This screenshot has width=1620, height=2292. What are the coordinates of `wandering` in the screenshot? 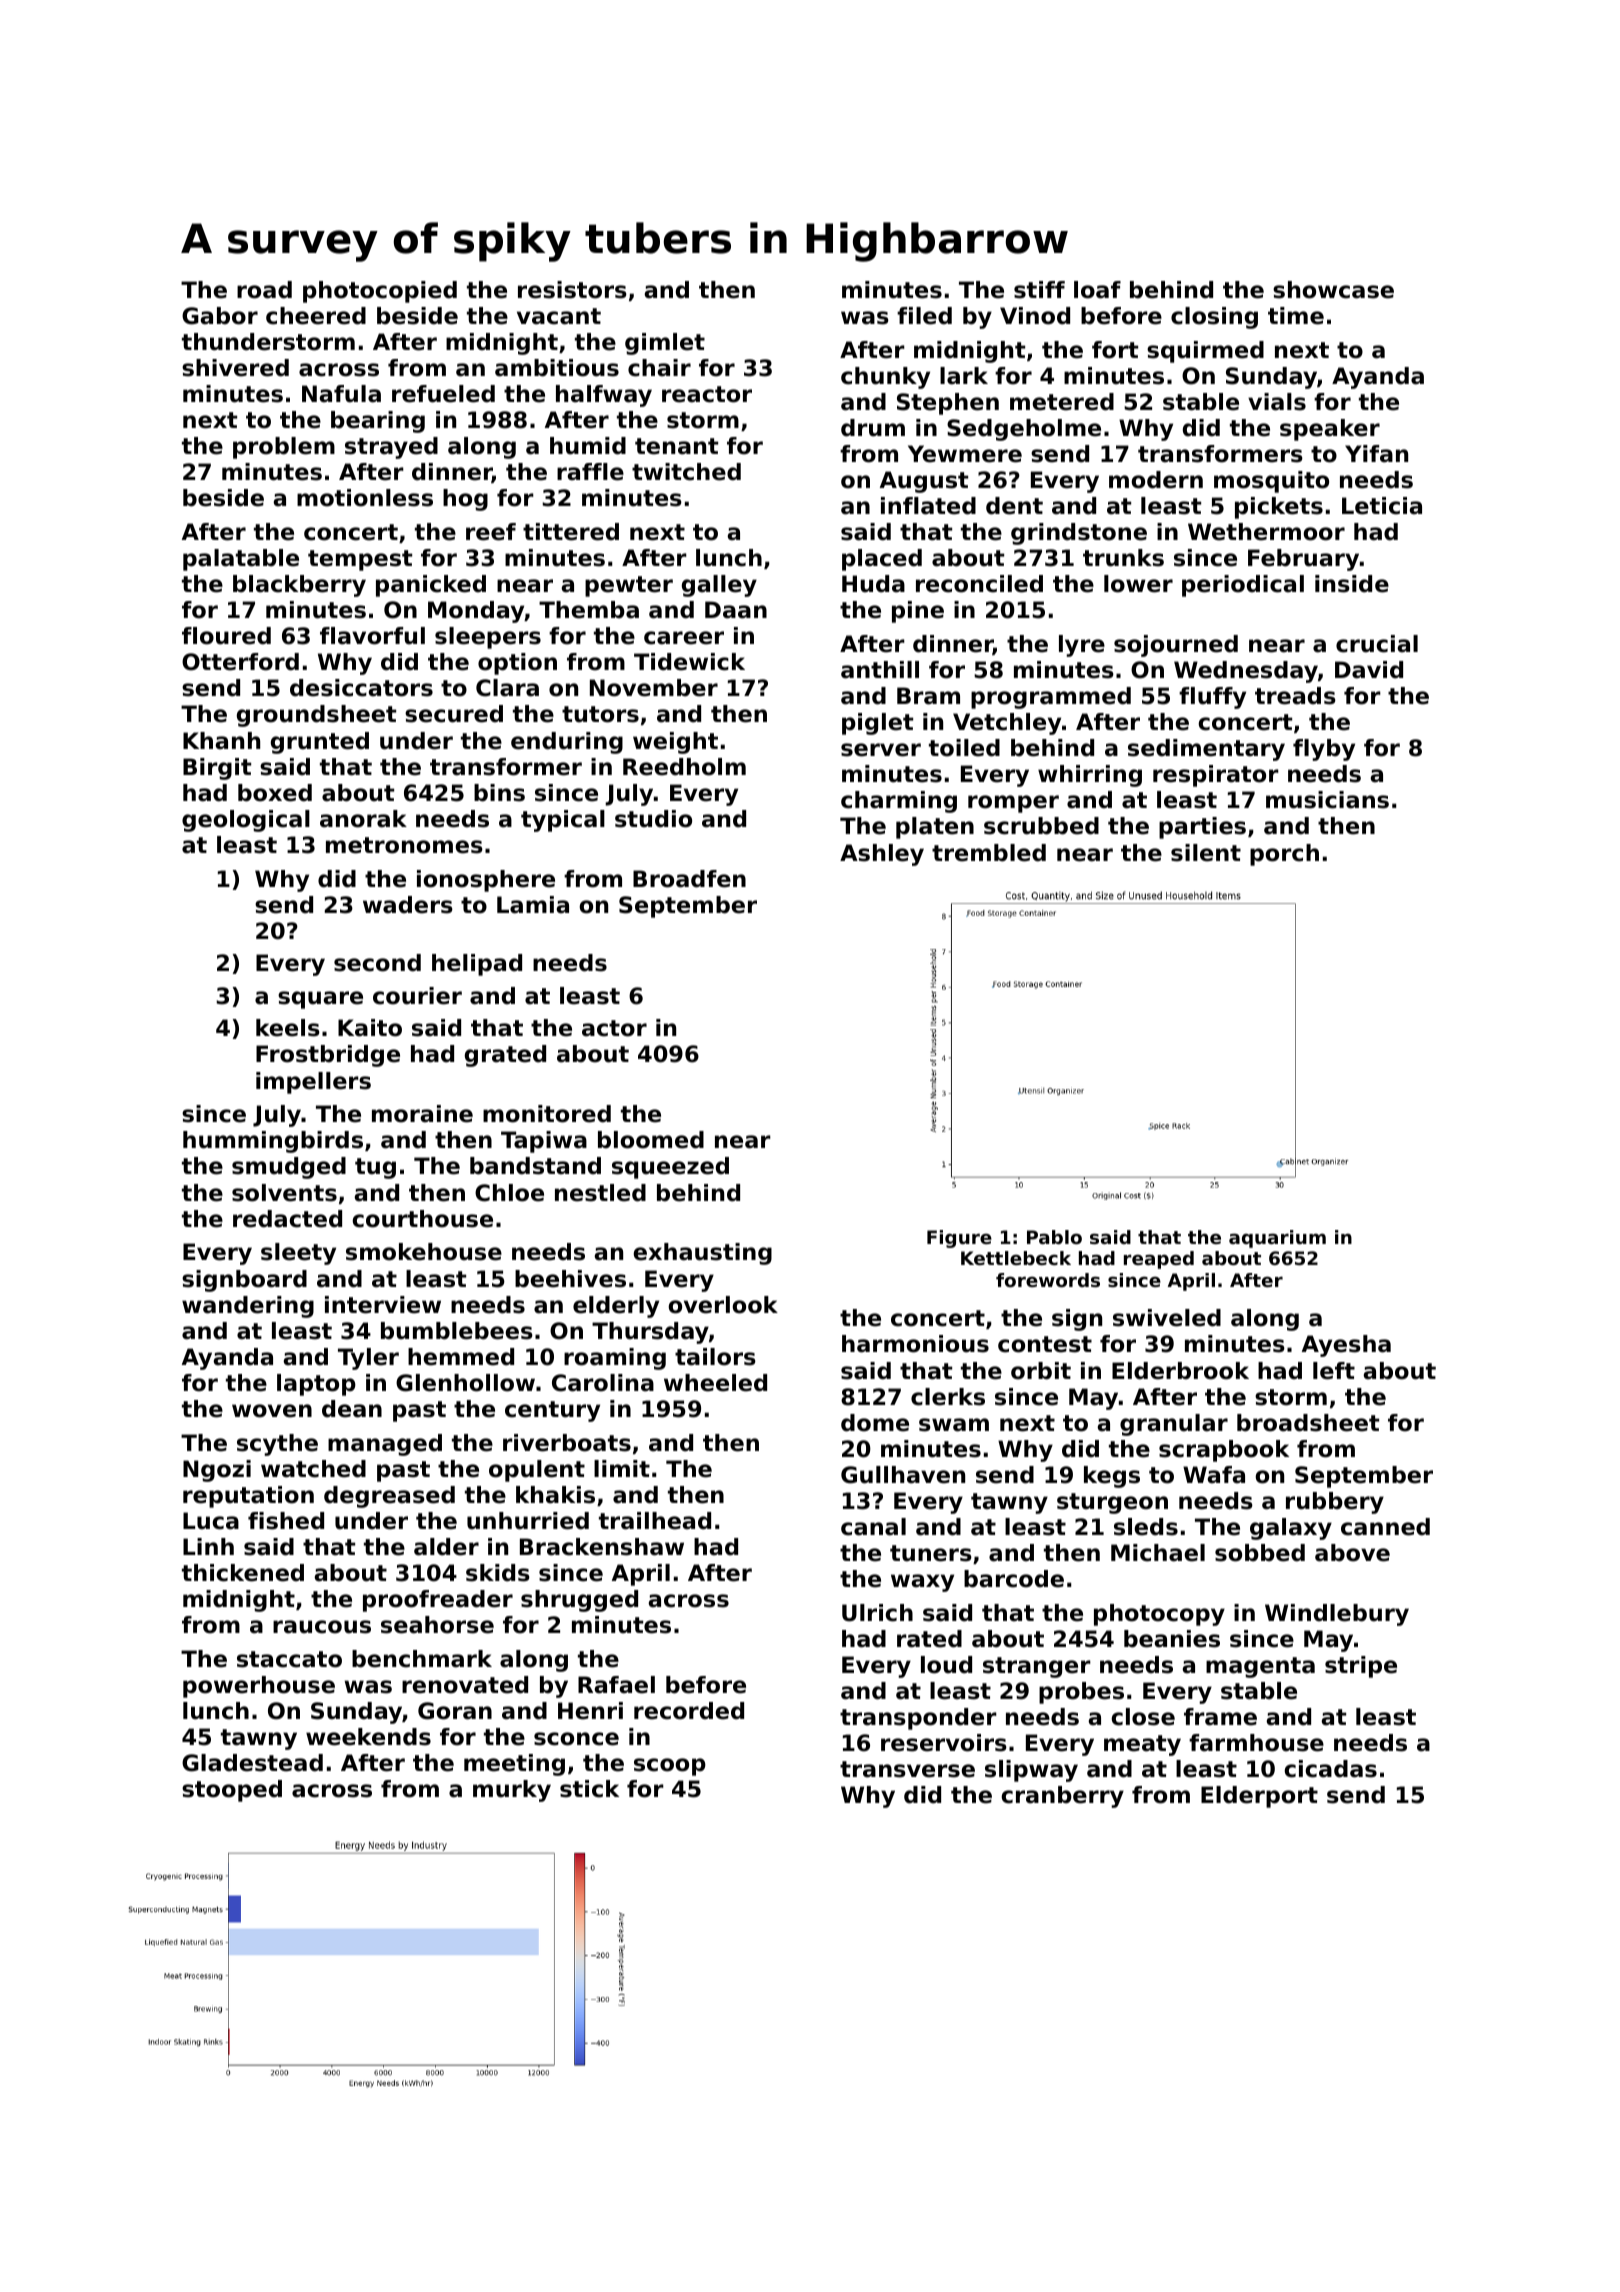 It's located at (248, 1307).
